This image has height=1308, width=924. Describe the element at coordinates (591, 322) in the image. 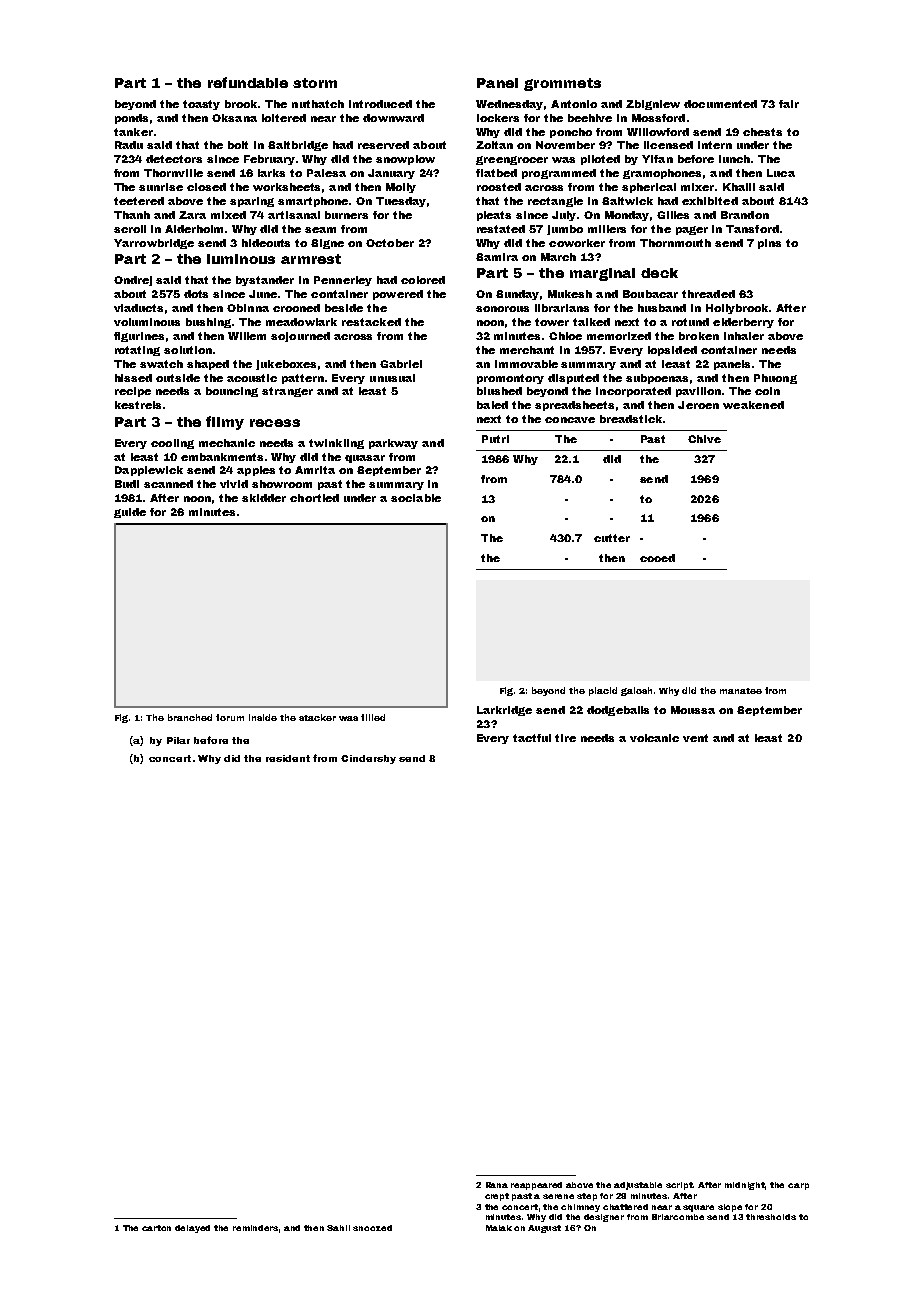

I see `talked` at that location.
